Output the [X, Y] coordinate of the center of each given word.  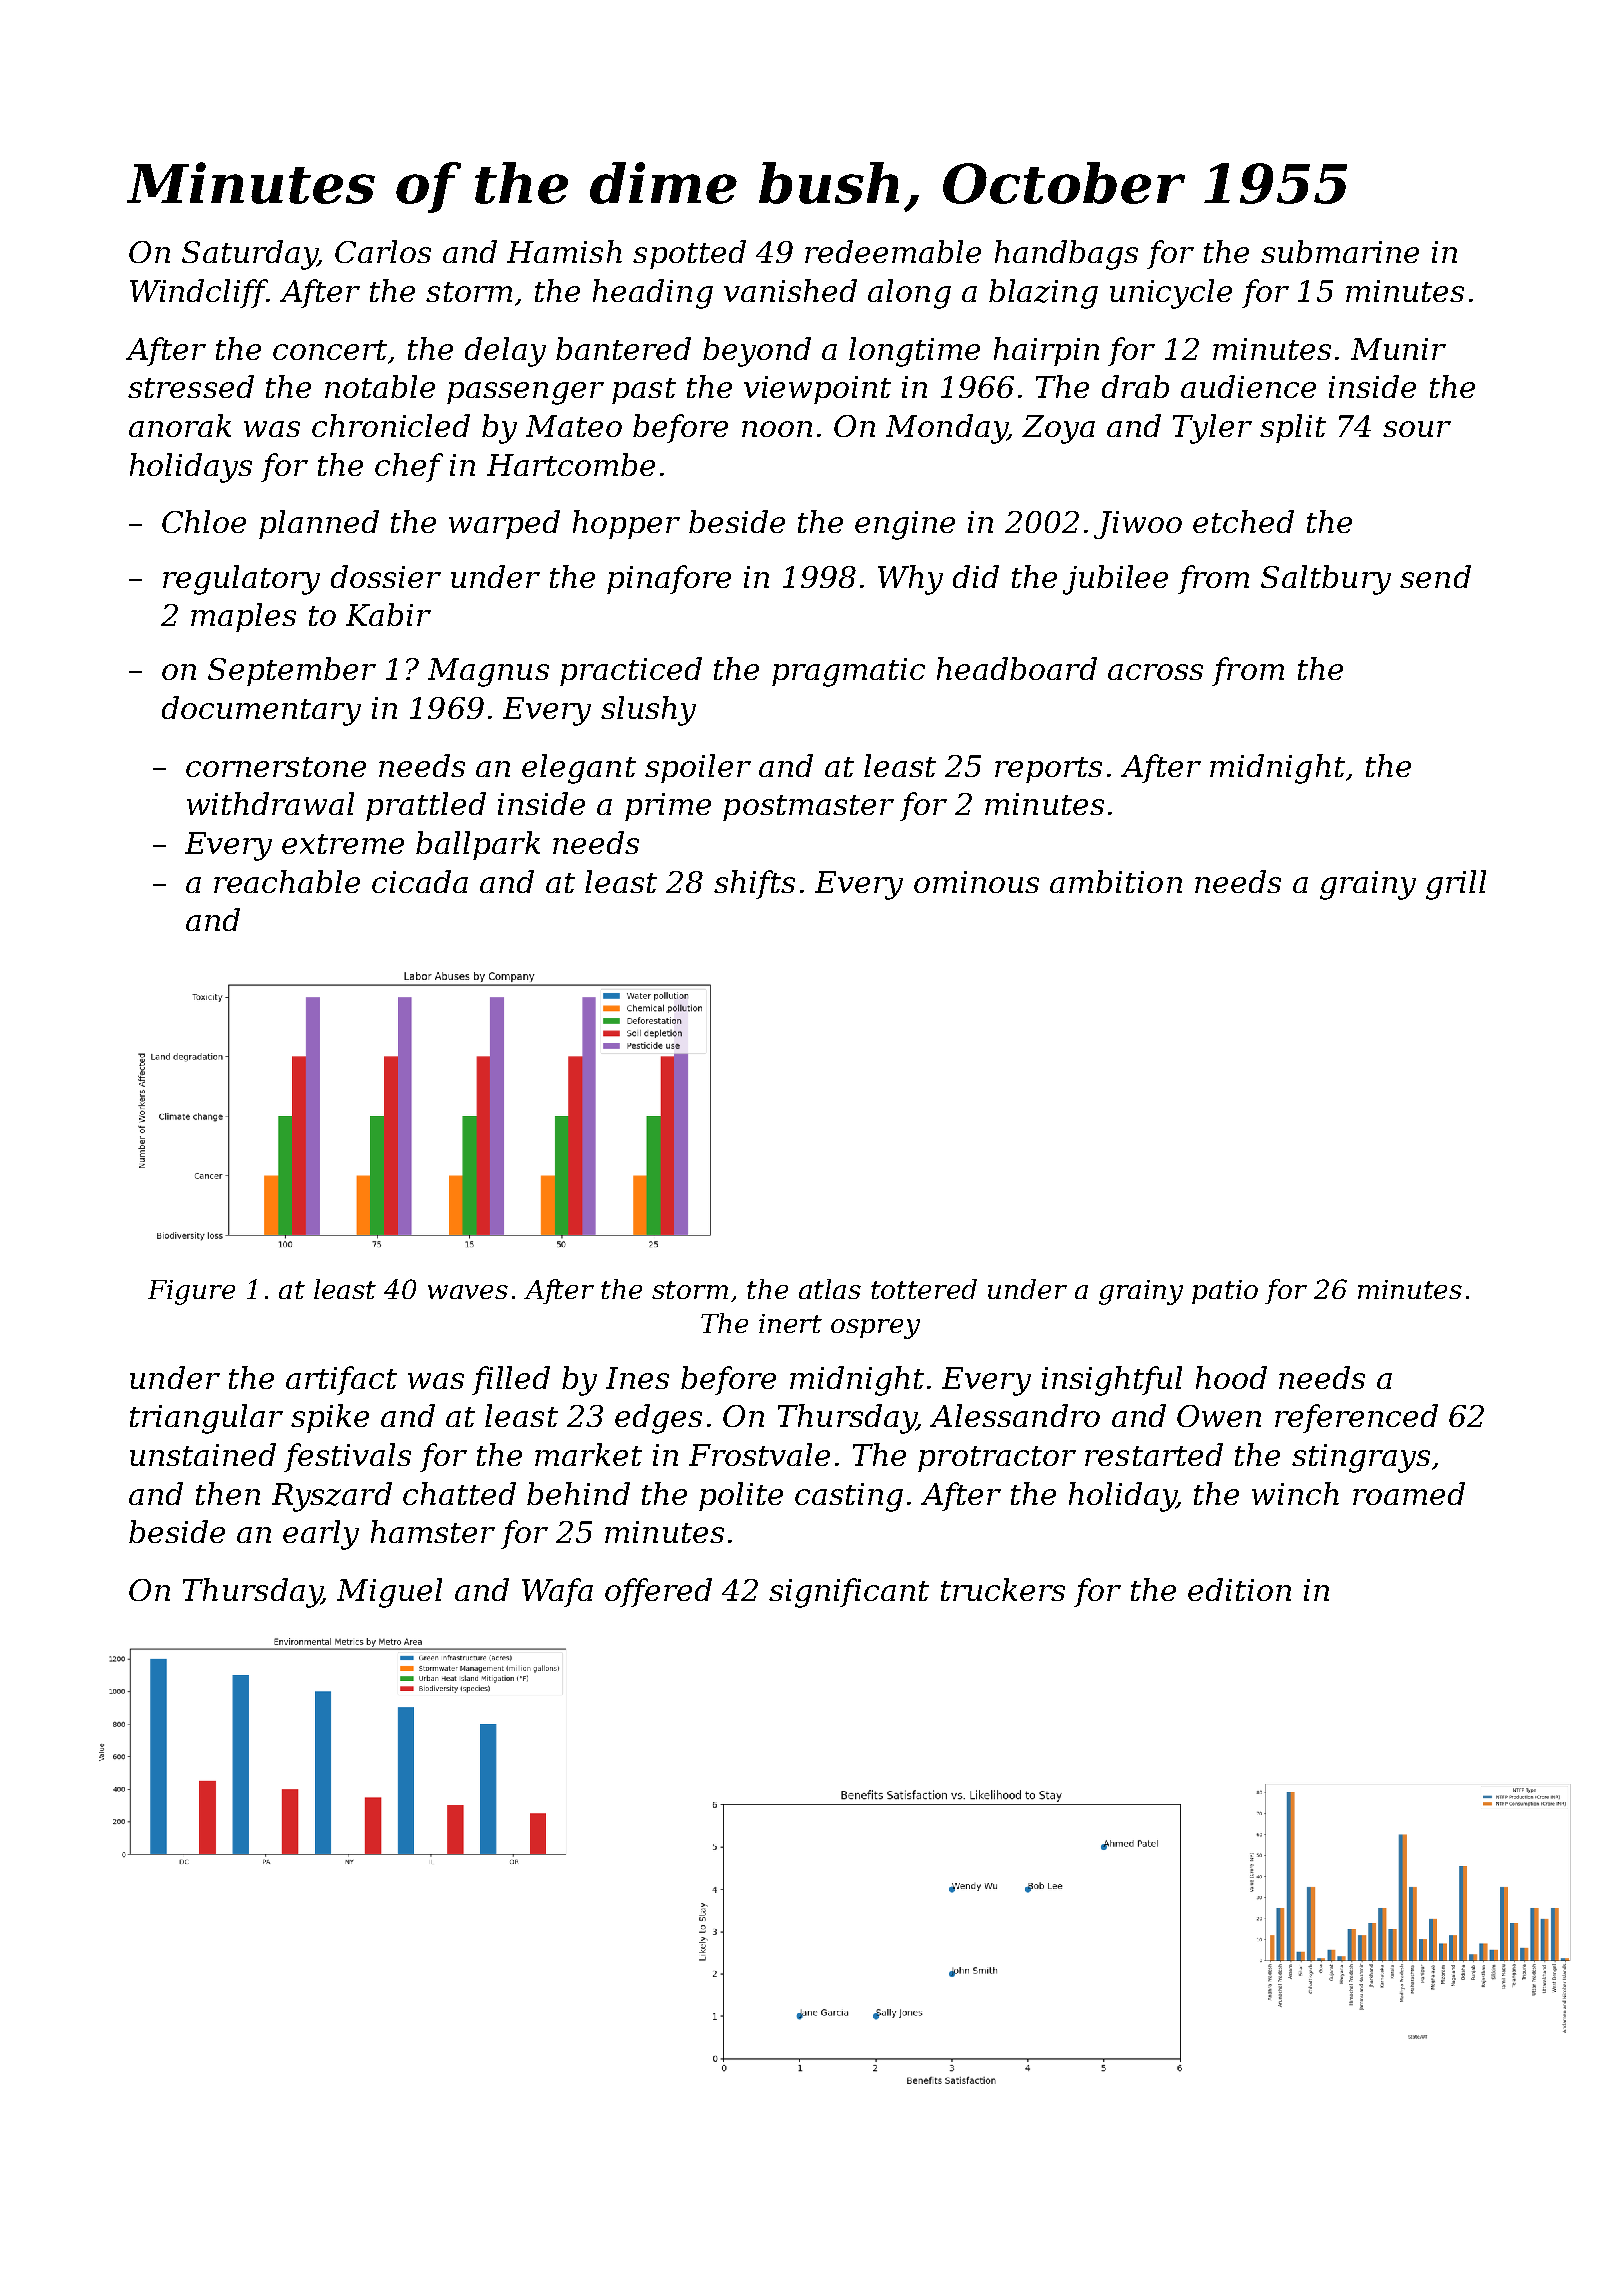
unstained [203, 1454]
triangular [206, 1419]
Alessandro [1015, 1415]
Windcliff [198, 293]
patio [1225, 1292]
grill [1456, 885]
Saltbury [1326, 580]
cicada [420, 881]
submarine [1340, 251]
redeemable [893, 251]
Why [910, 580]
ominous [976, 882]
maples [243, 617]
